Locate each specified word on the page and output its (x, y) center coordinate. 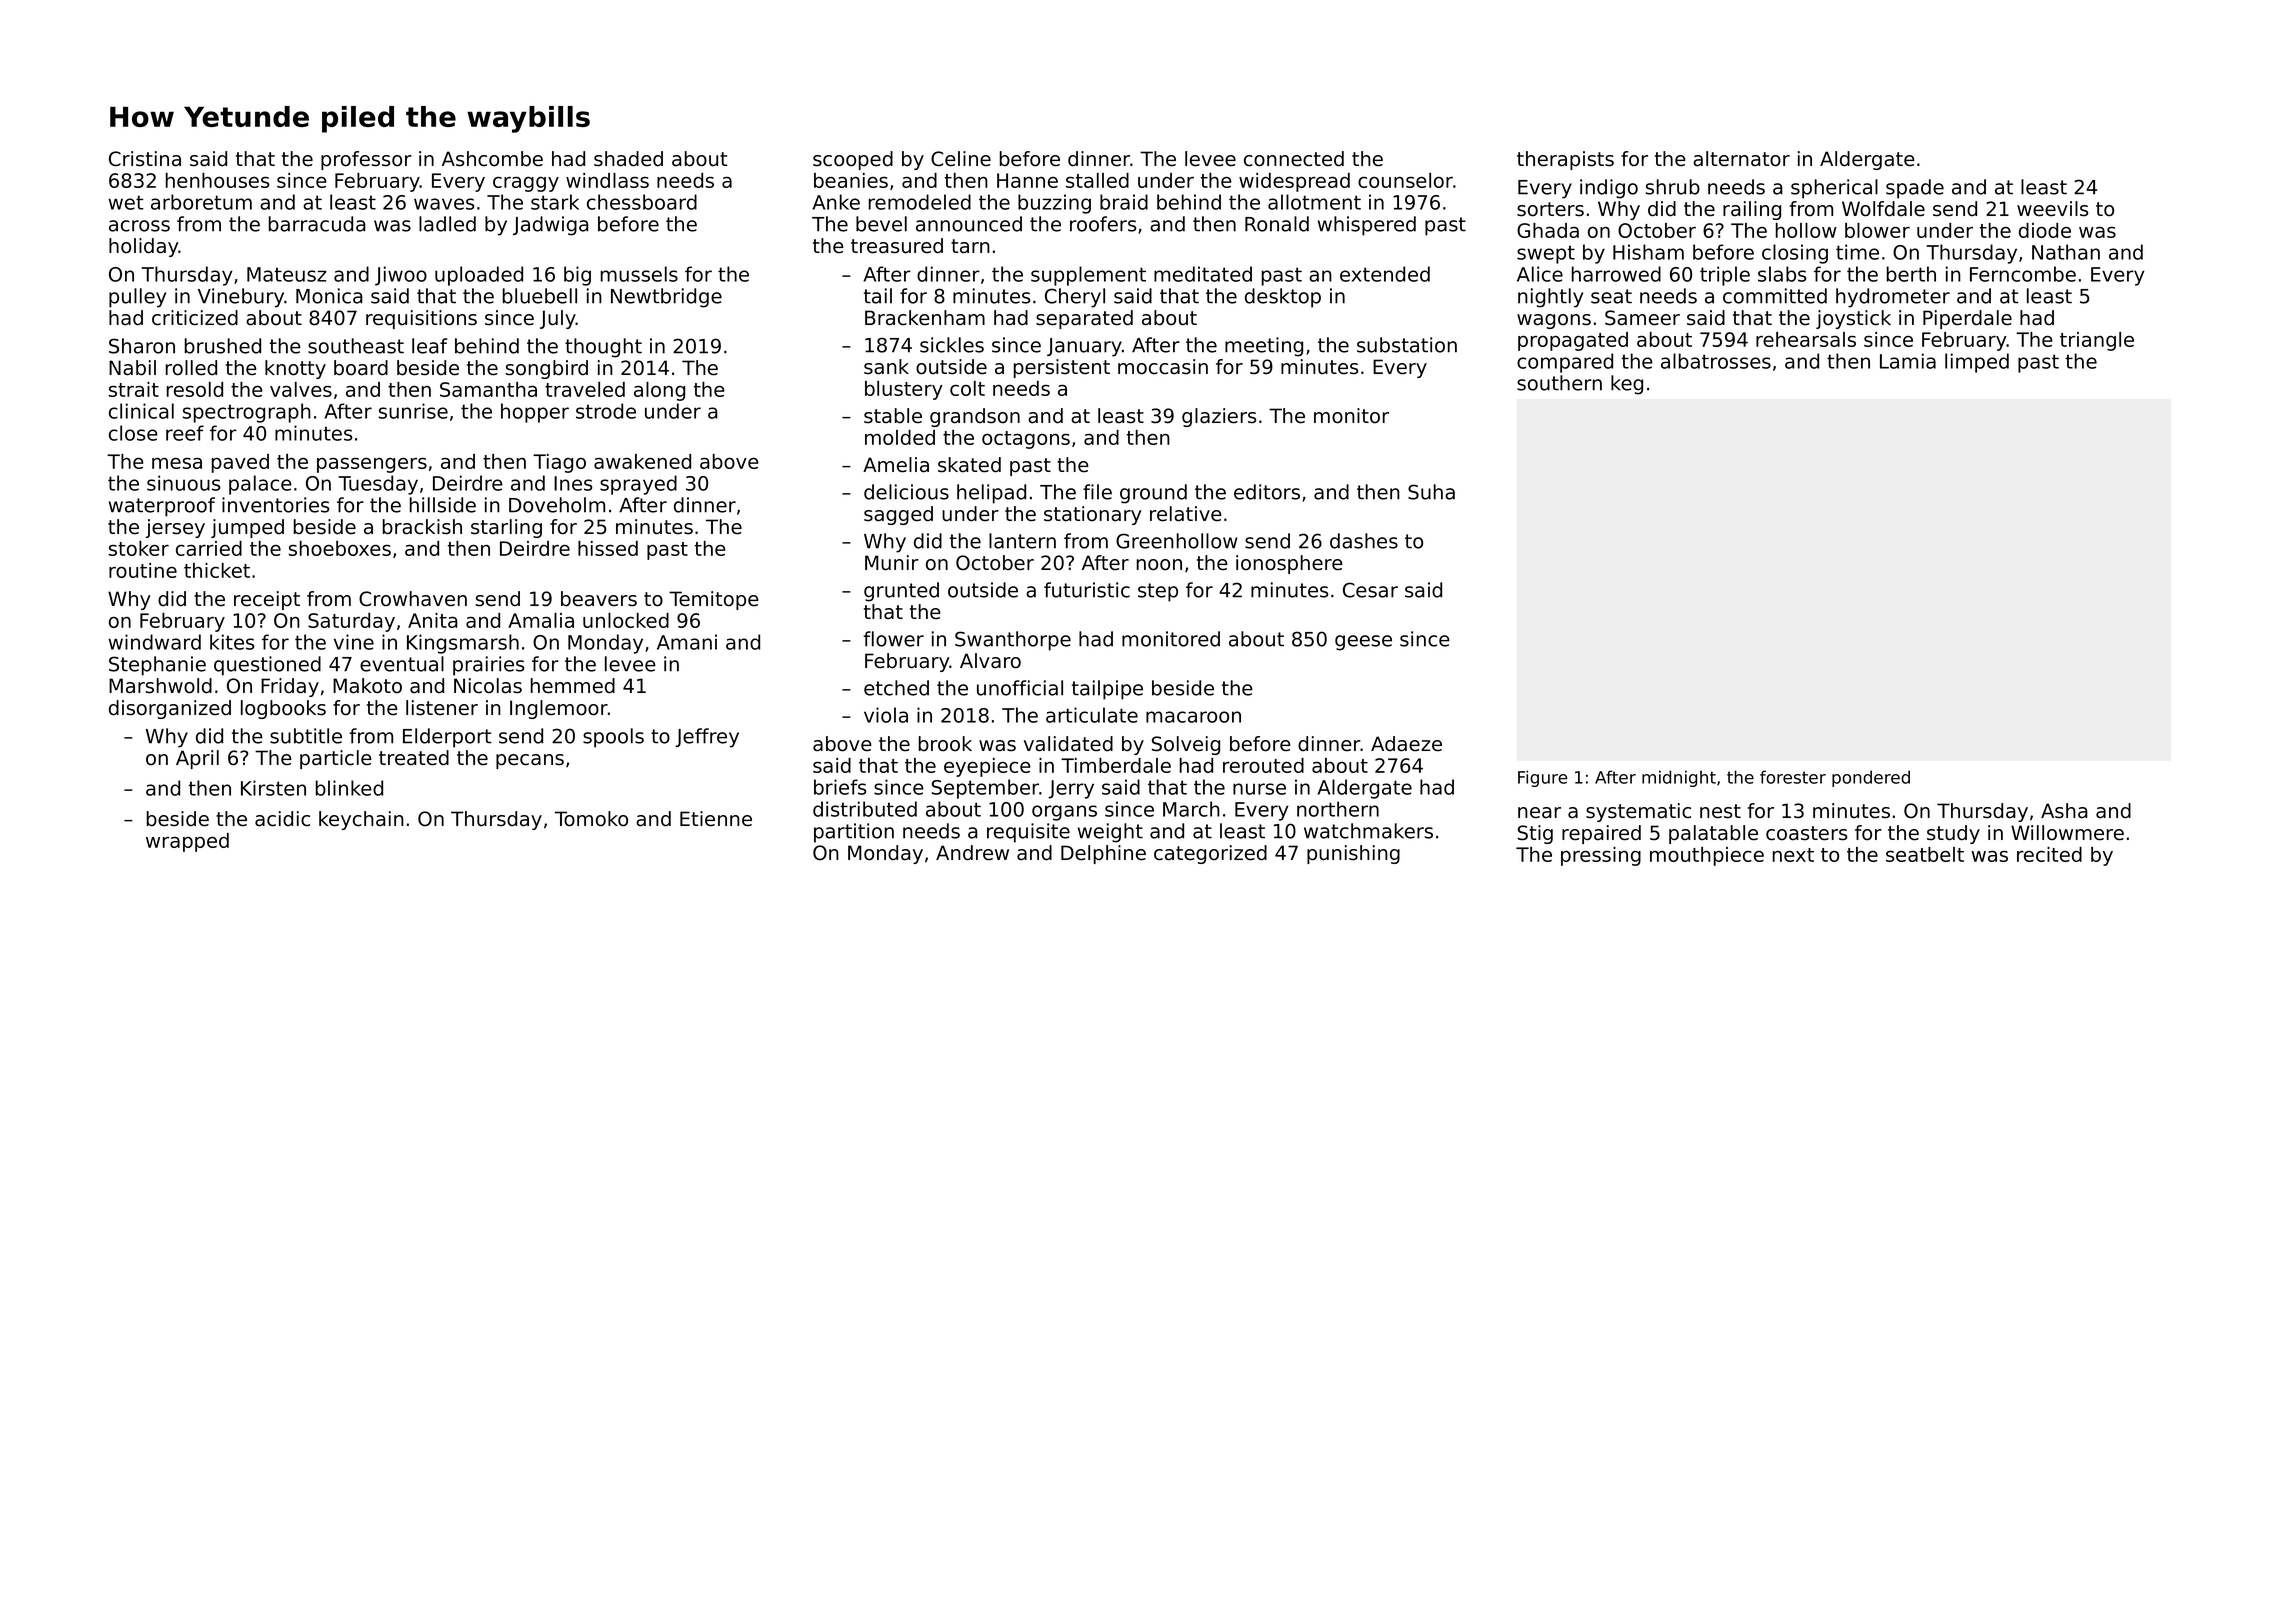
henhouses (217, 180)
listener (442, 708)
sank (886, 367)
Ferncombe (2023, 274)
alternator (1741, 159)
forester (1793, 777)
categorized (1210, 854)
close (133, 433)
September (985, 789)
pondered (1871, 778)
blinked (349, 788)
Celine (961, 159)
